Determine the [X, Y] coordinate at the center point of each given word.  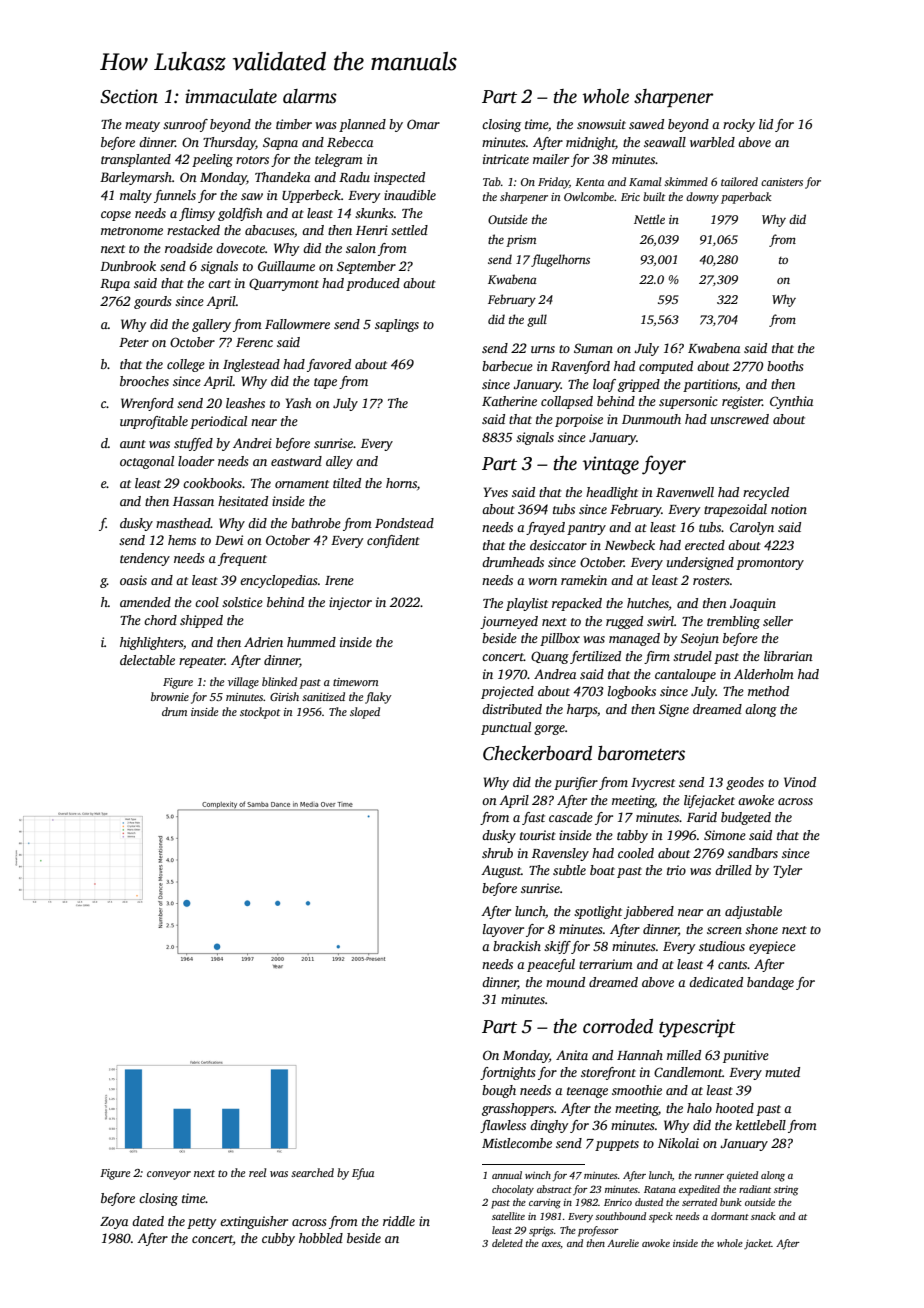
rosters [711, 581]
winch [538, 1175]
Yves [496, 492]
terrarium [606, 964]
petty [202, 1223]
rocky [739, 125]
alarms [310, 96]
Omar [423, 124]
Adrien [263, 642]
